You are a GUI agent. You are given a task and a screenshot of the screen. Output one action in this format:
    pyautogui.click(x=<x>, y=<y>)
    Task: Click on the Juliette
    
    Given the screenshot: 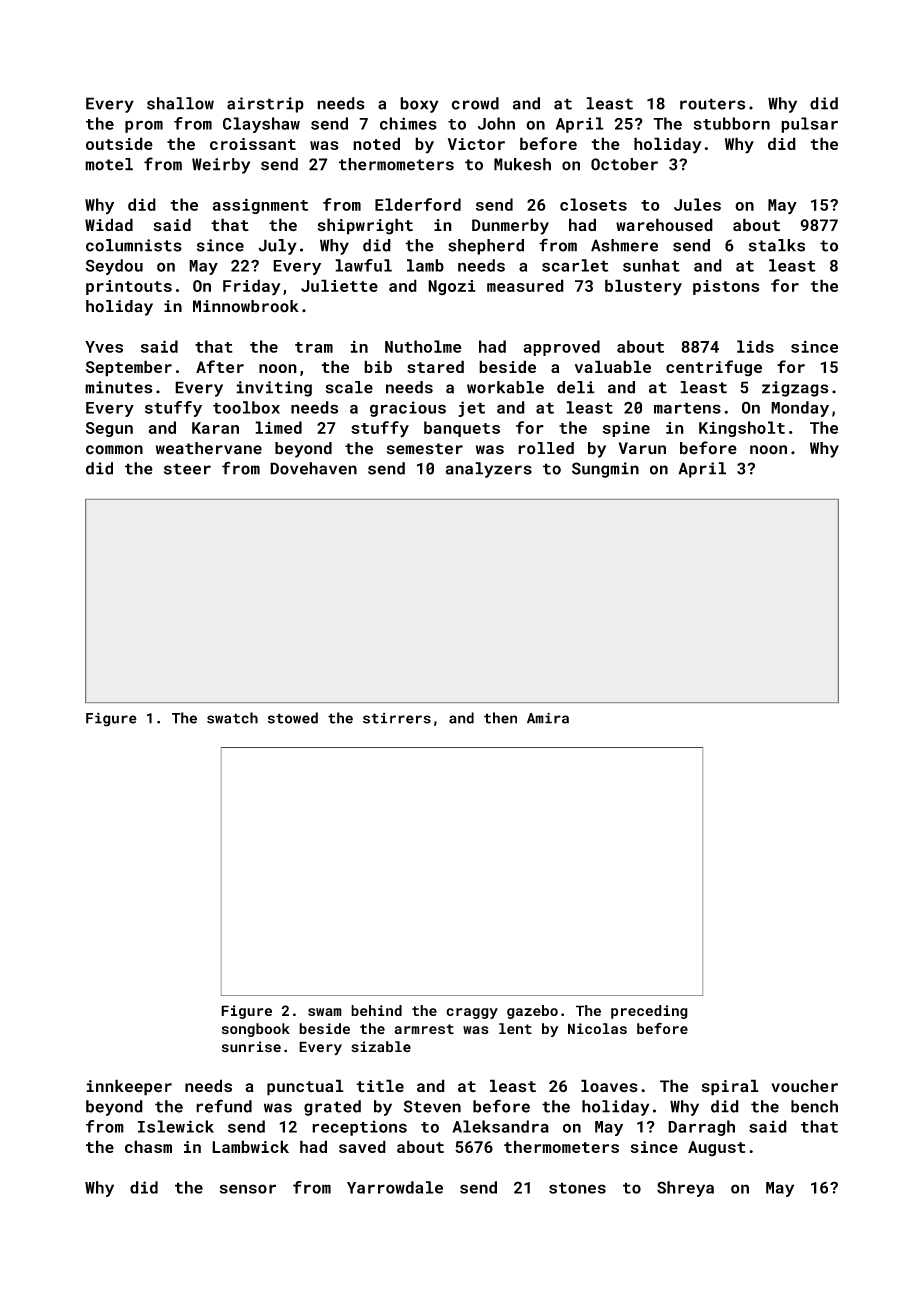 What is the action you would take?
    pyautogui.click(x=339, y=285)
